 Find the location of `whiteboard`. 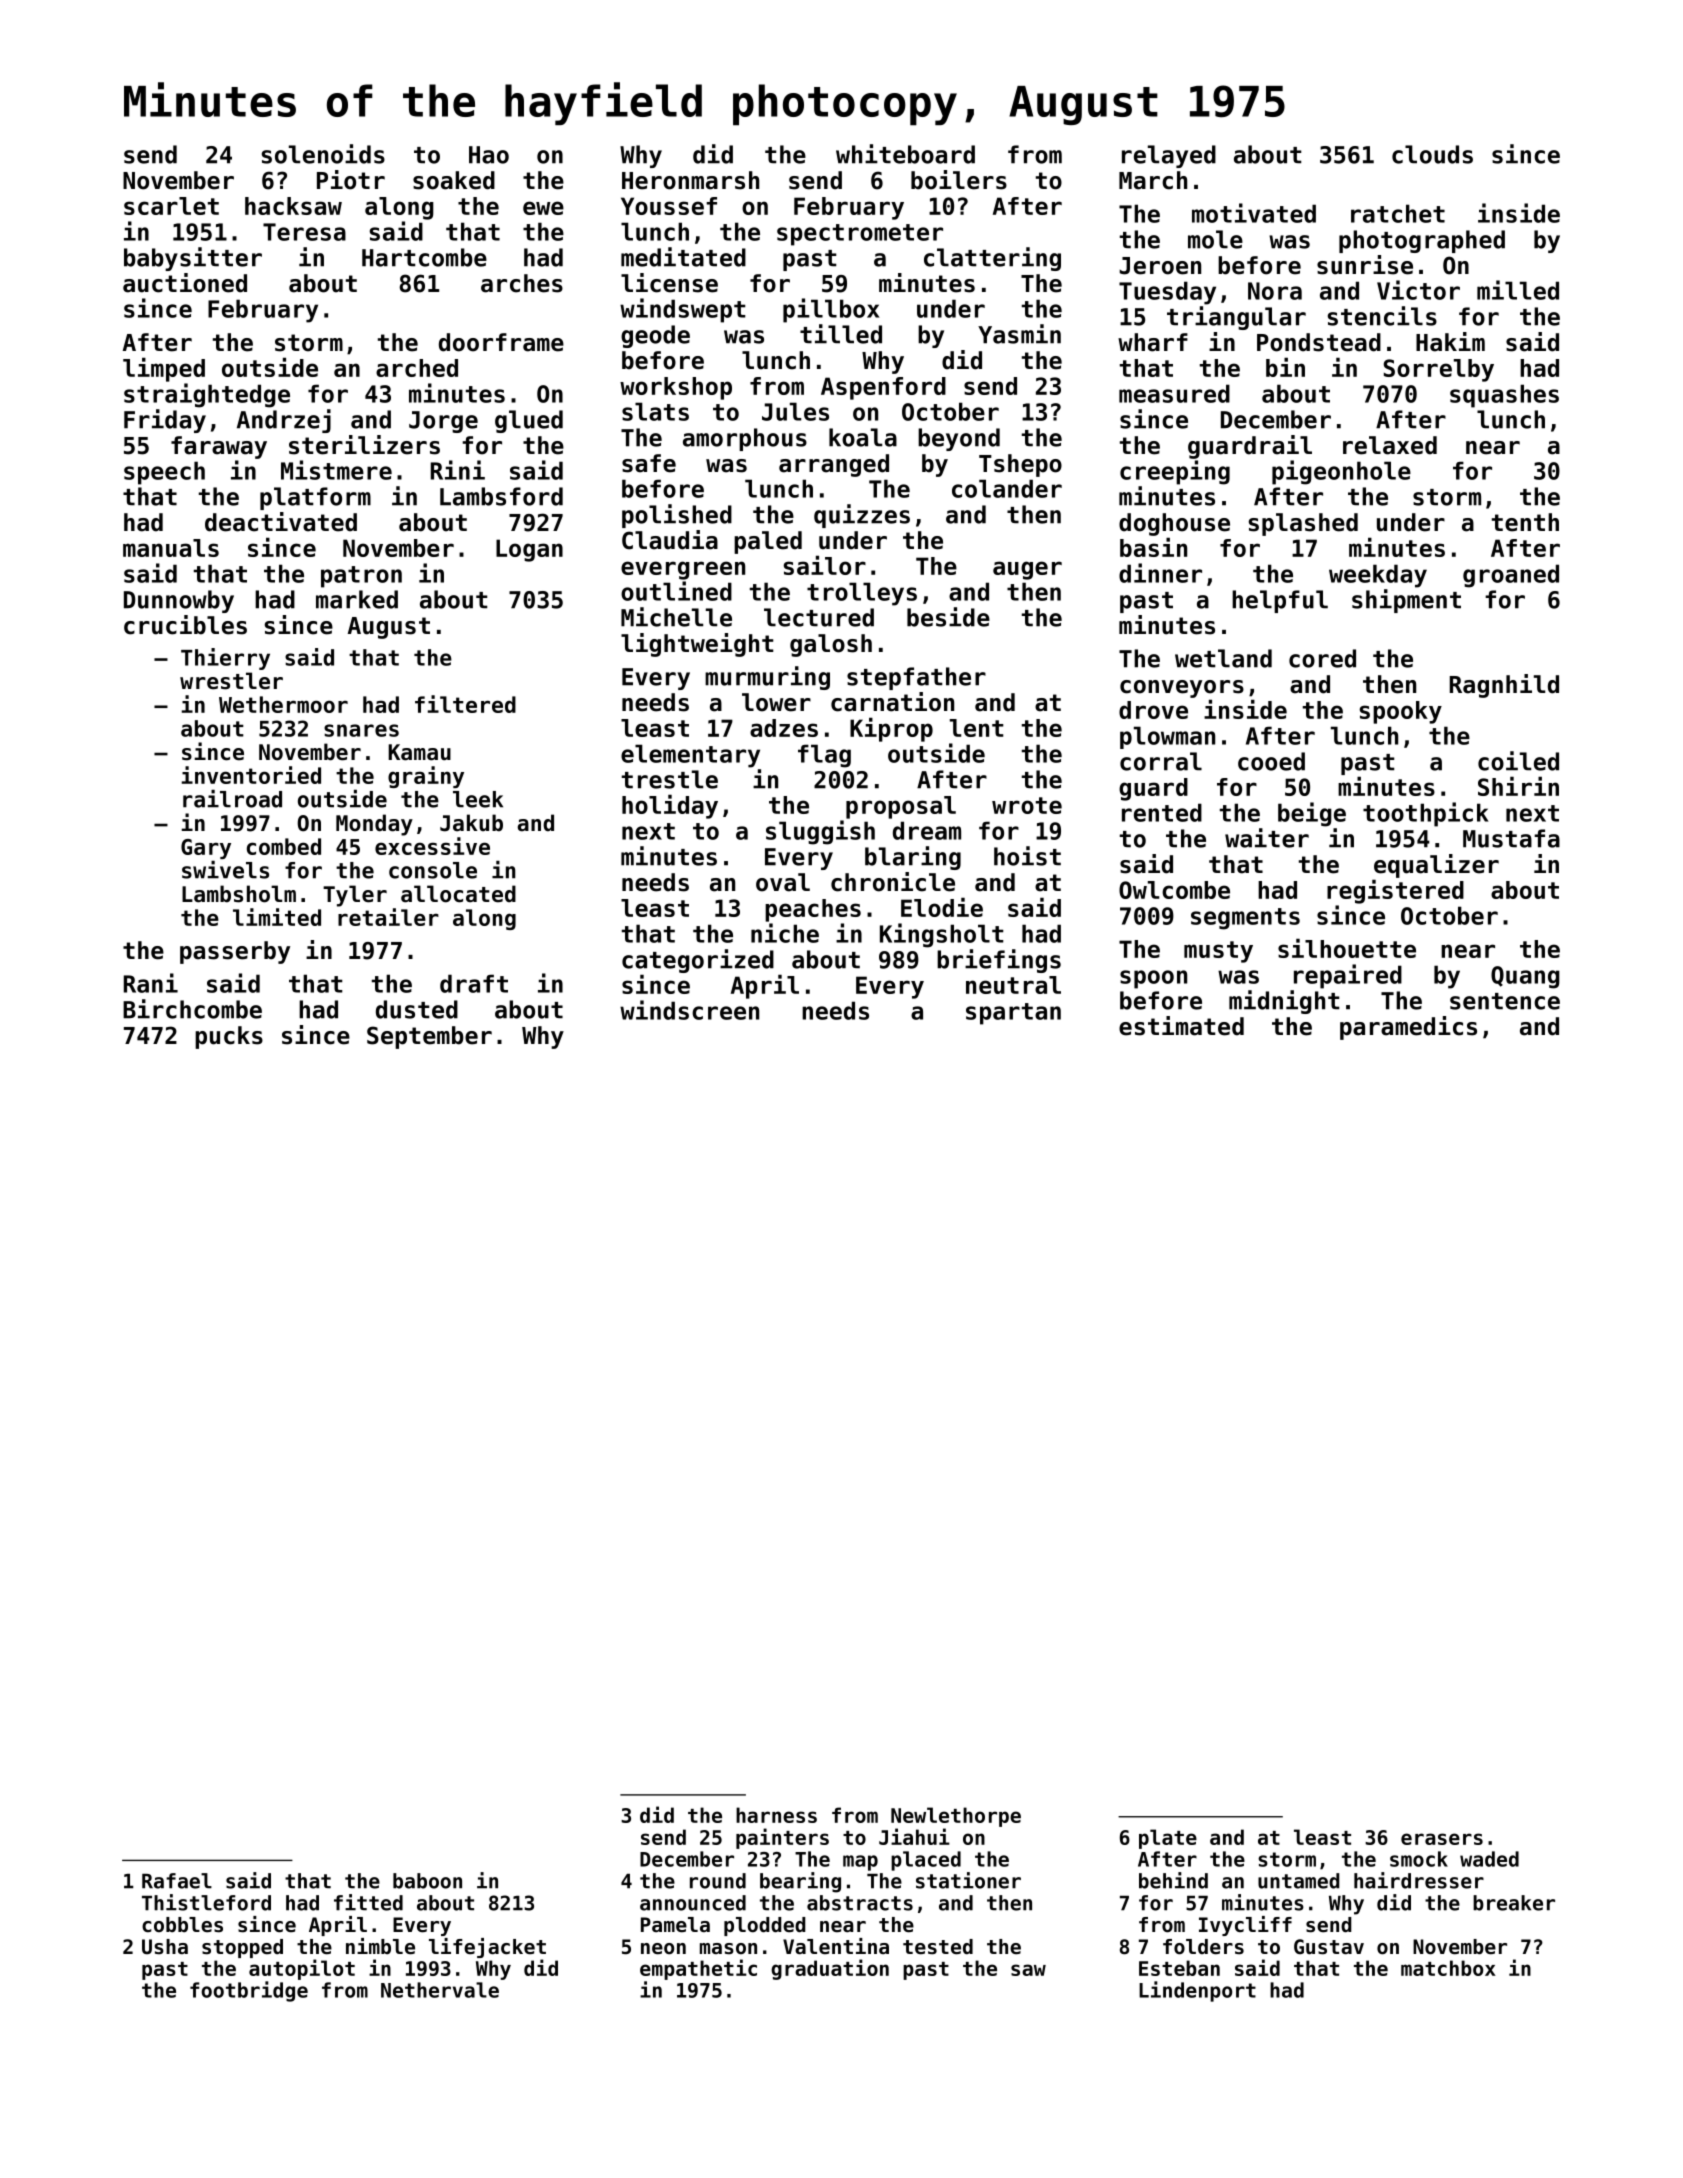

whiteboard is located at coordinates (905, 154).
